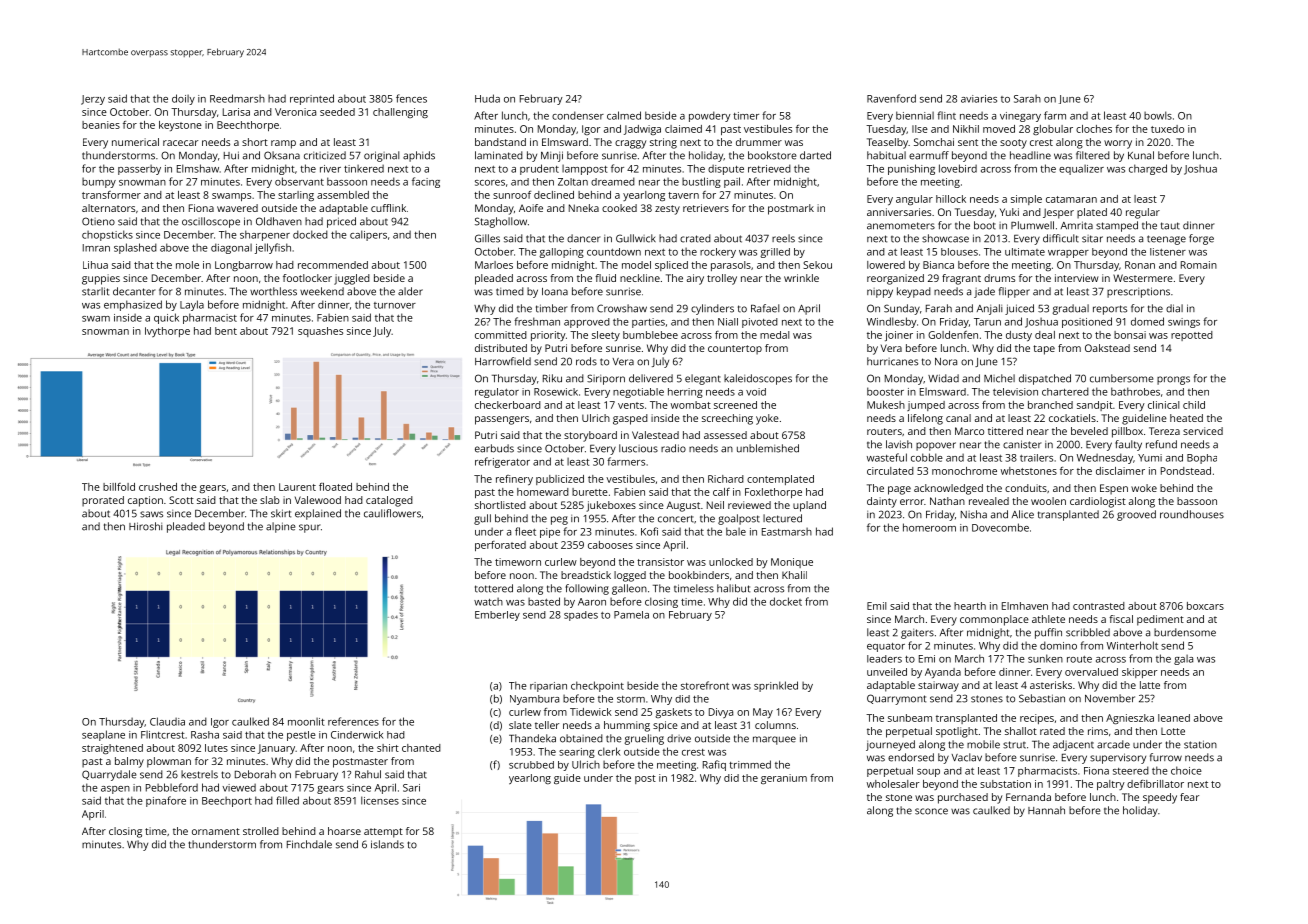  What do you see at coordinates (1027, 99) in the image?
I see `Sarah` at bounding box center [1027, 99].
